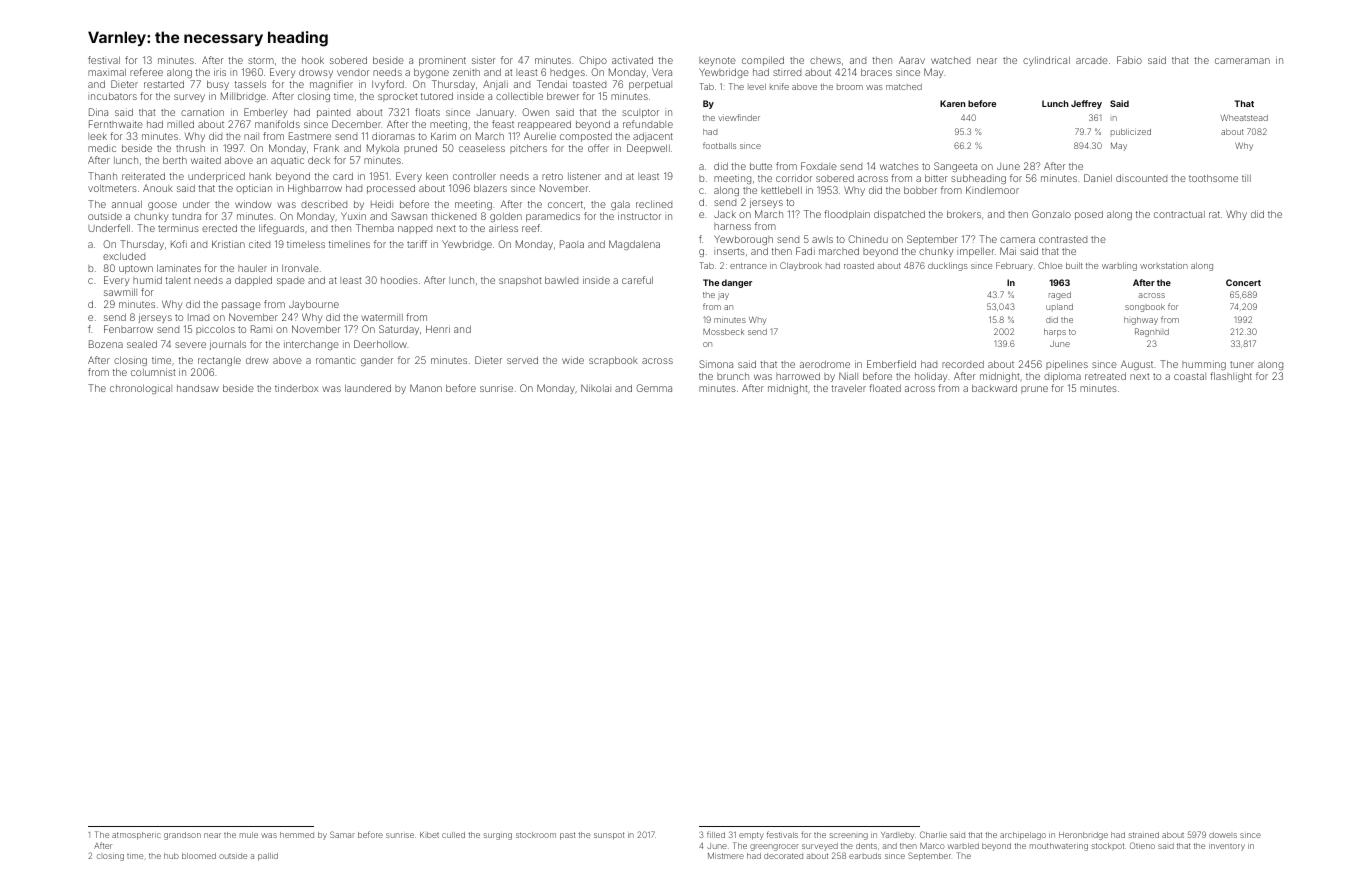  Describe the element at coordinates (268, 857) in the screenshot. I see `pallid` at that location.
